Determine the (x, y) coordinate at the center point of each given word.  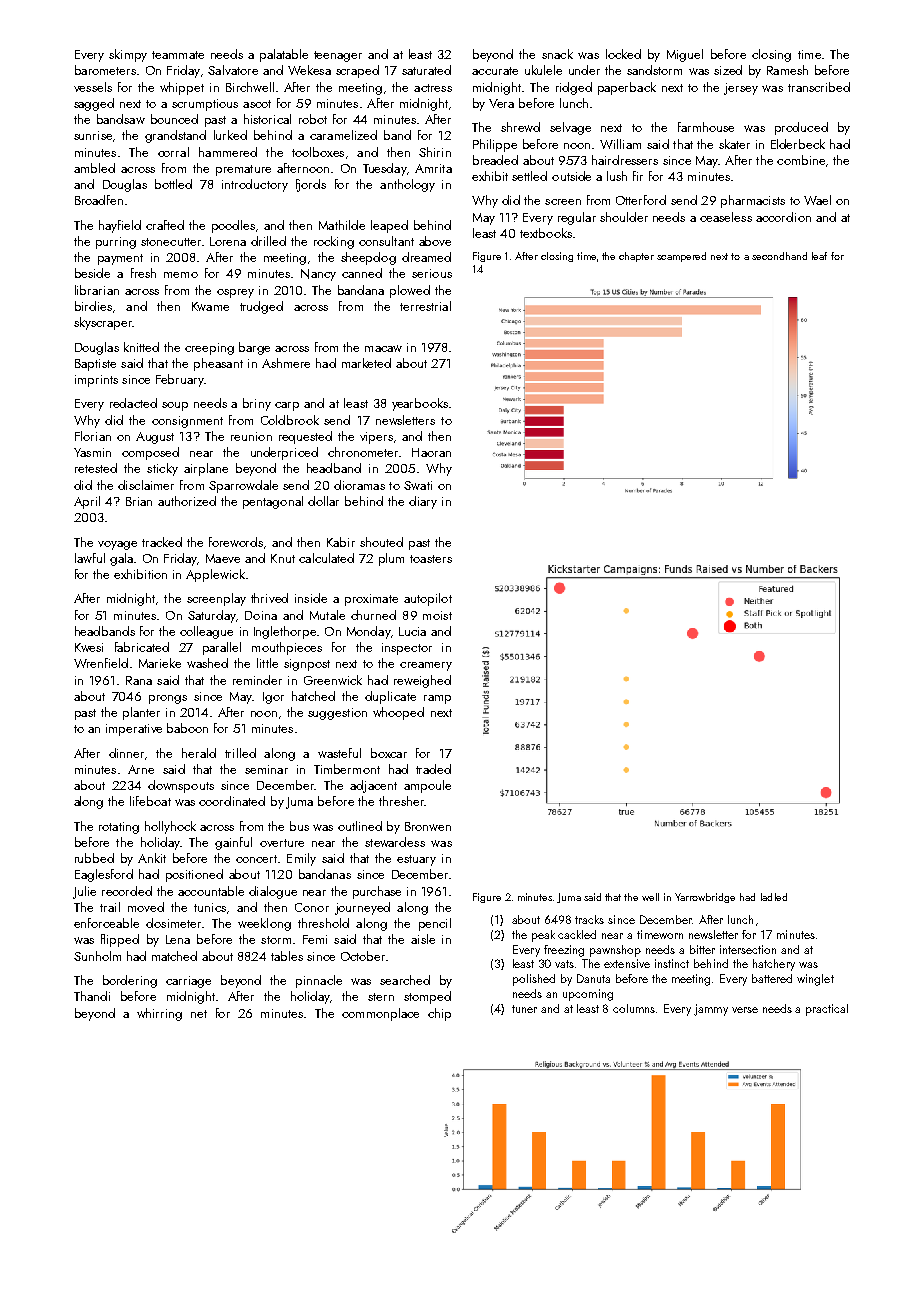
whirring (159, 1014)
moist (437, 615)
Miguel (685, 55)
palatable (284, 55)
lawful (90, 558)
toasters (431, 559)
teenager (338, 56)
